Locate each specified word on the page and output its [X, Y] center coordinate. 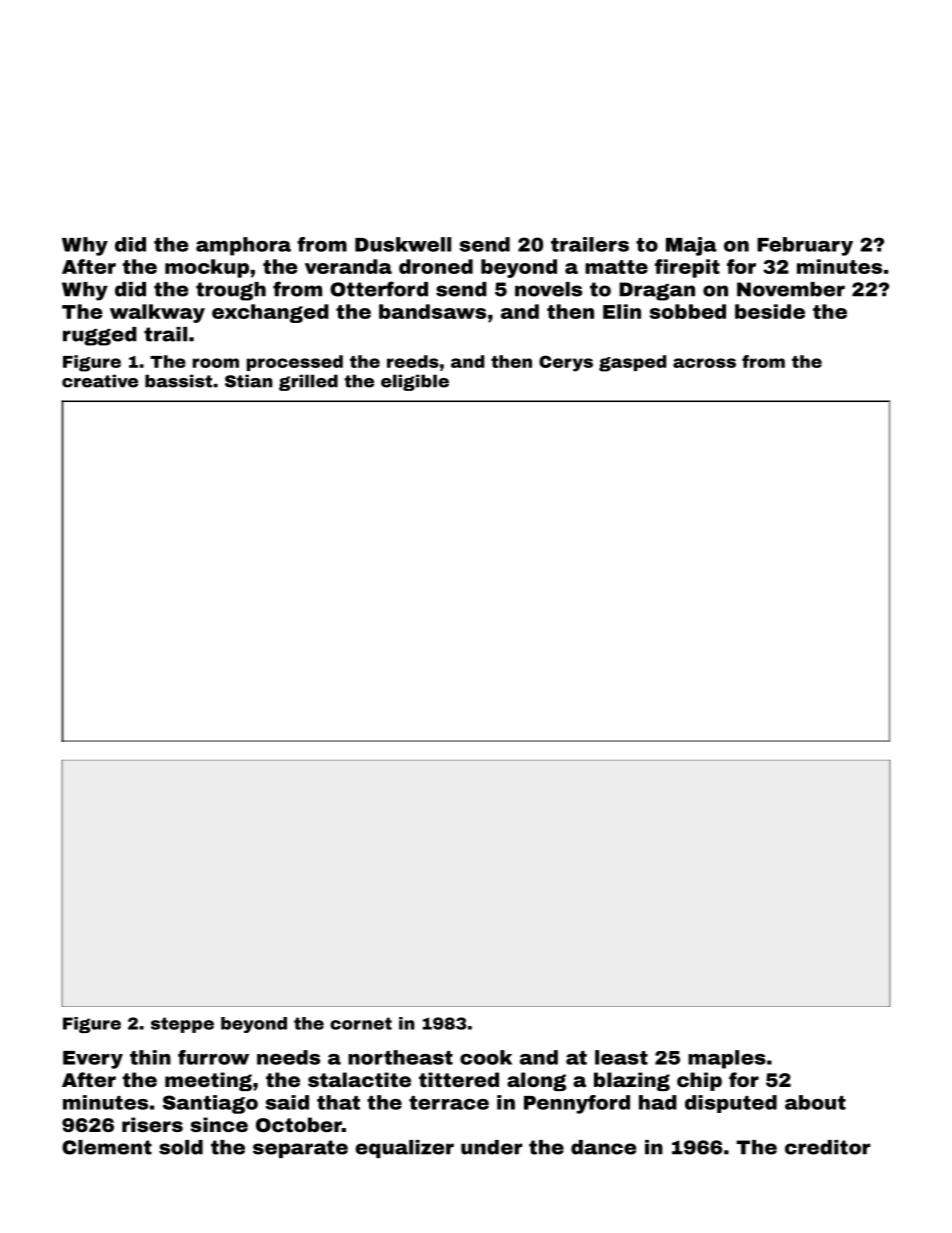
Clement [107, 1147]
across [704, 363]
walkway [157, 313]
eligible [415, 382]
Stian [248, 381]
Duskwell [403, 244]
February [805, 246]
